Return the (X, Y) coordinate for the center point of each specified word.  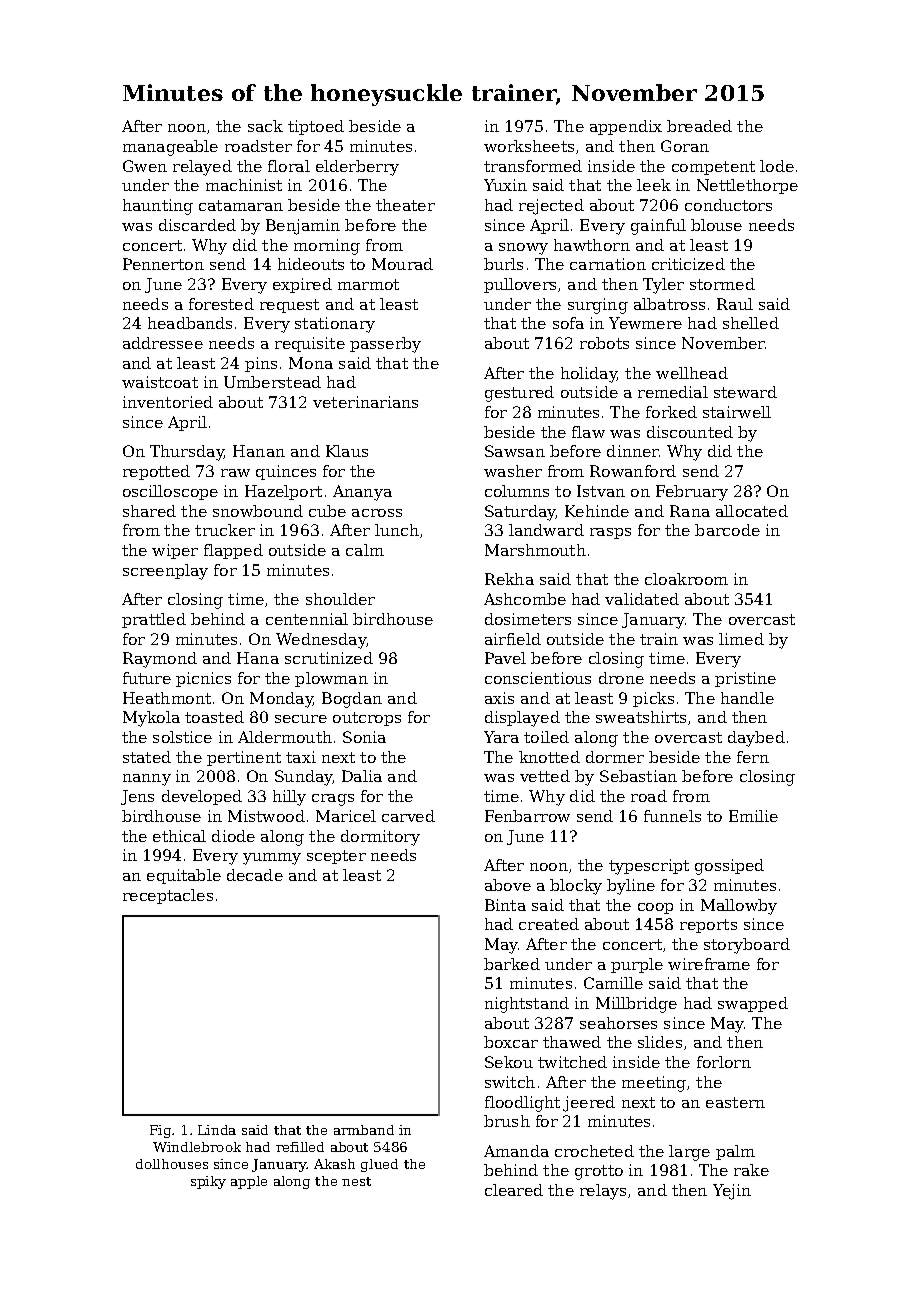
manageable (170, 148)
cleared (514, 1190)
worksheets (529, 146)
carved (408, 816)
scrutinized (329, 658)
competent (713, 168)
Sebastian (638, 776)
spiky (208, 1182)
